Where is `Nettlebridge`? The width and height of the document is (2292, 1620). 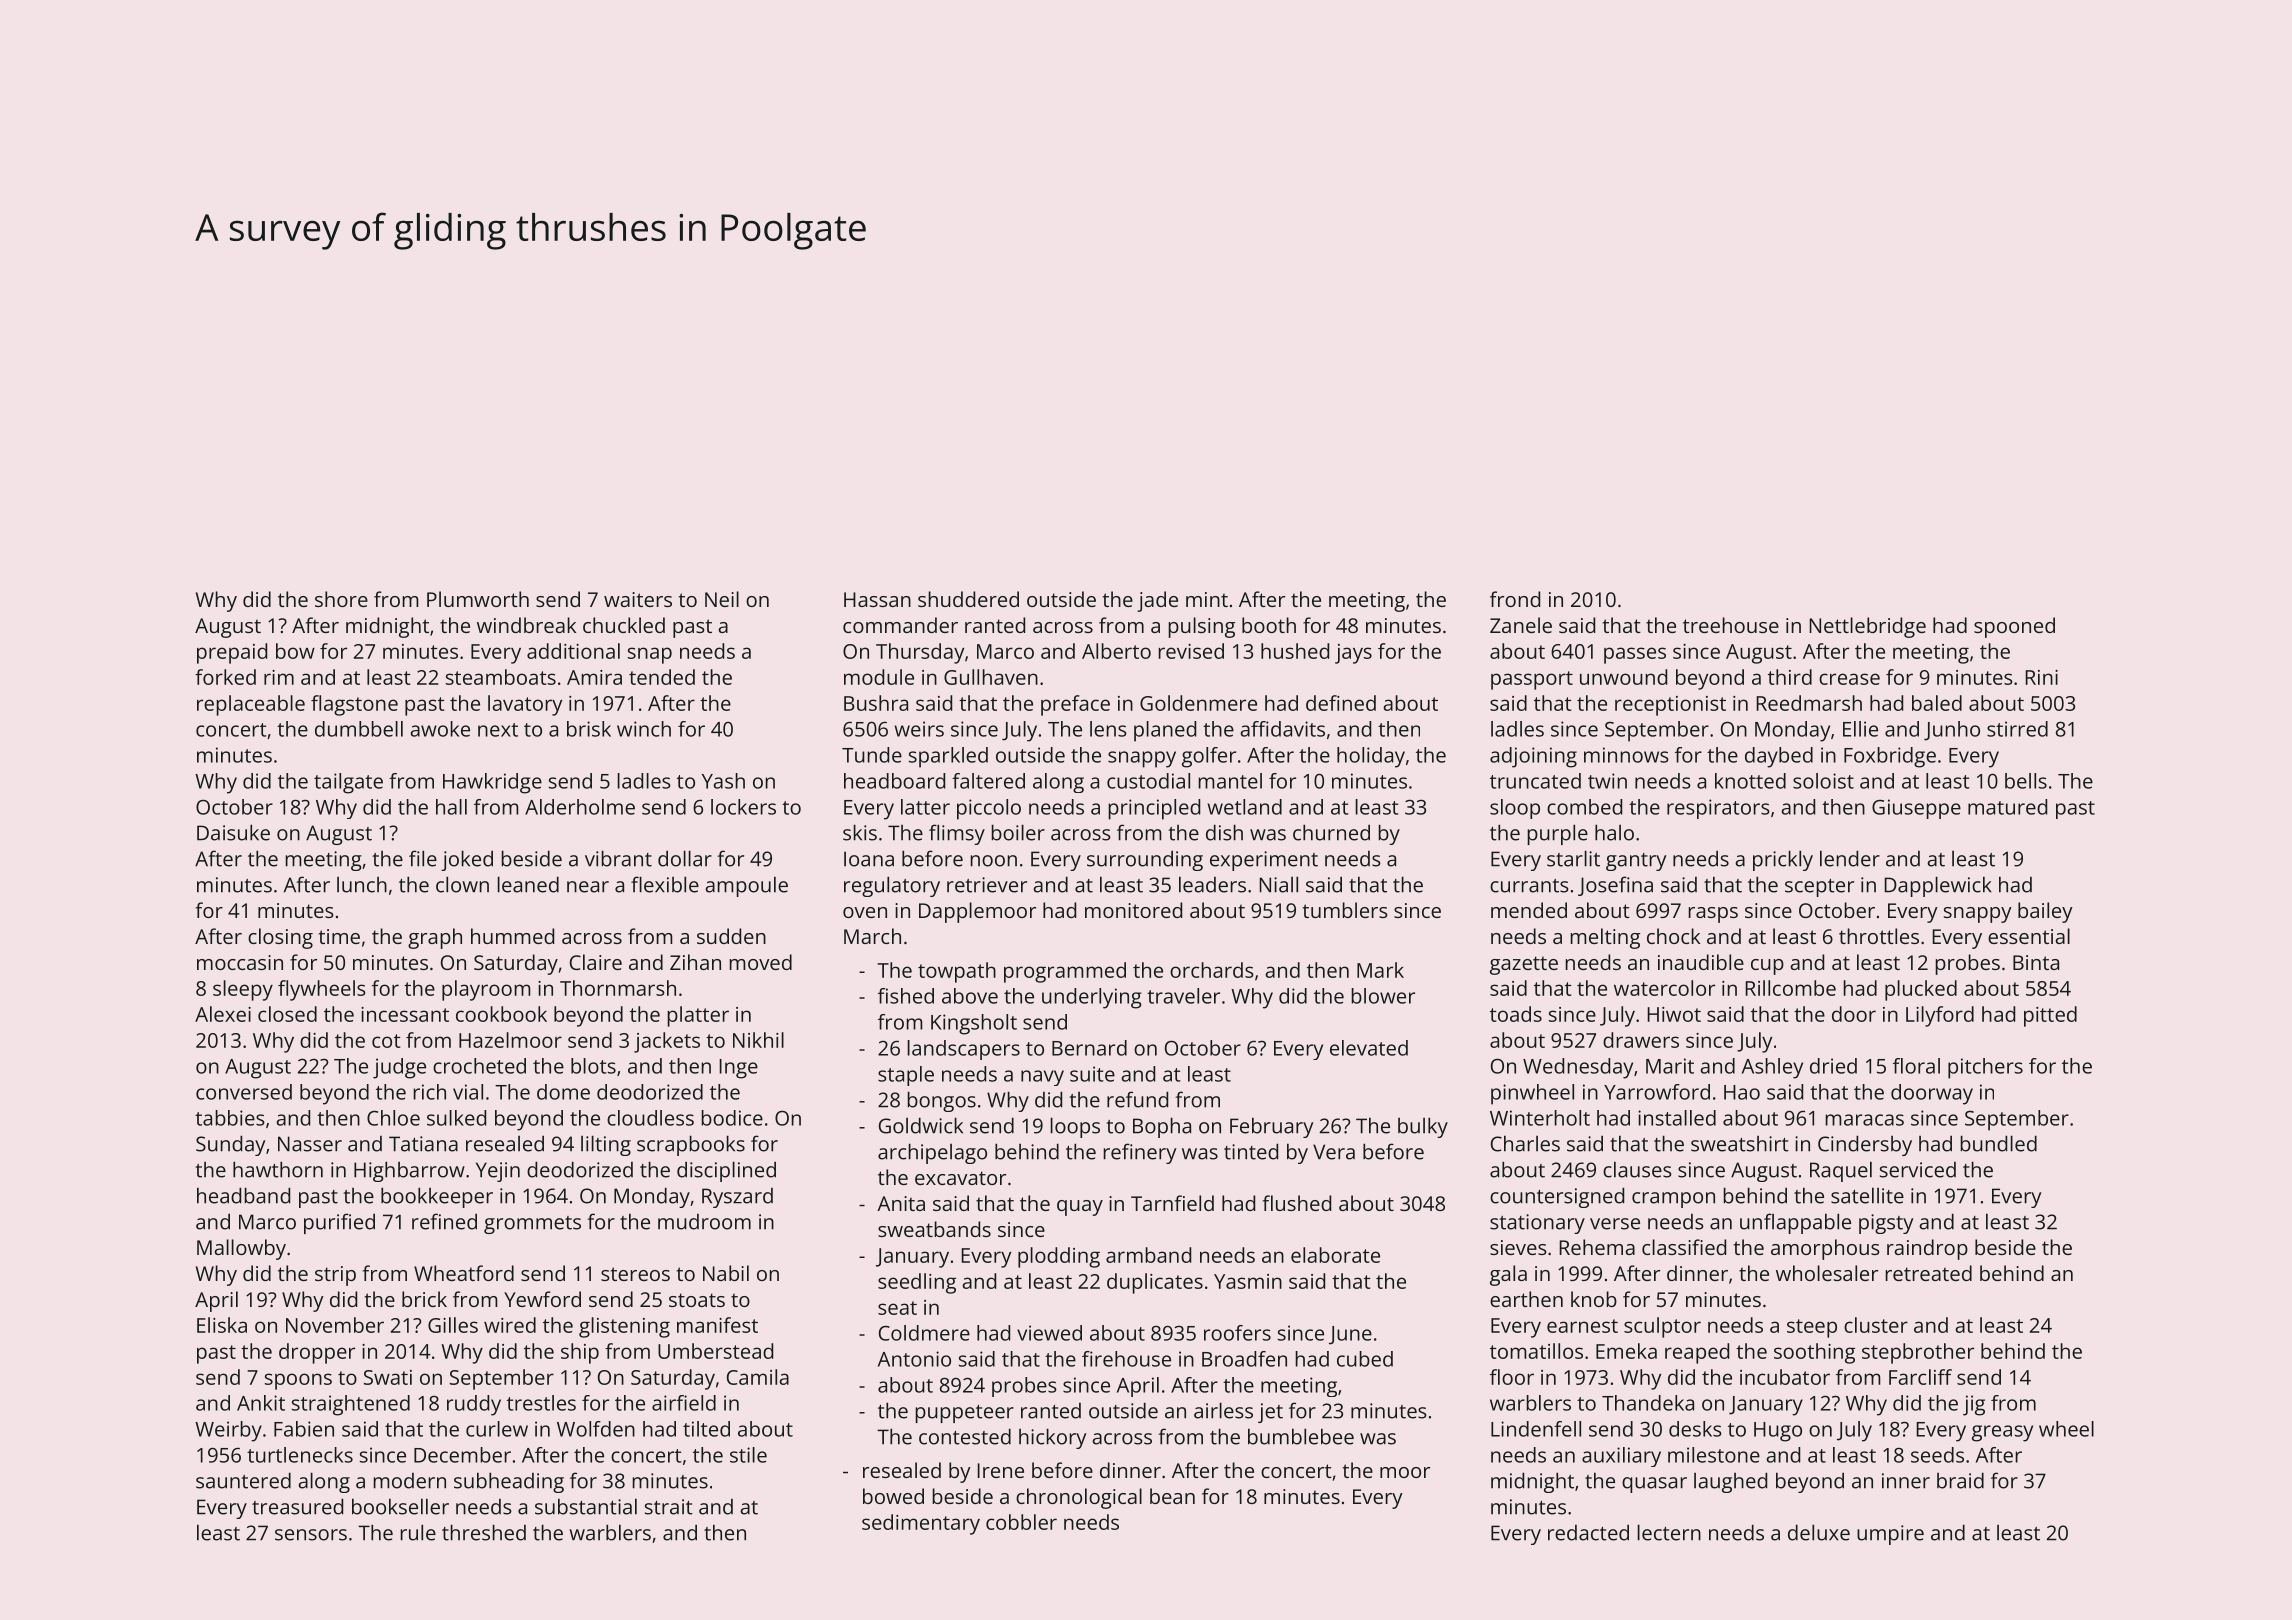
Nettlebridge is located at coordinates (1867, 627).
